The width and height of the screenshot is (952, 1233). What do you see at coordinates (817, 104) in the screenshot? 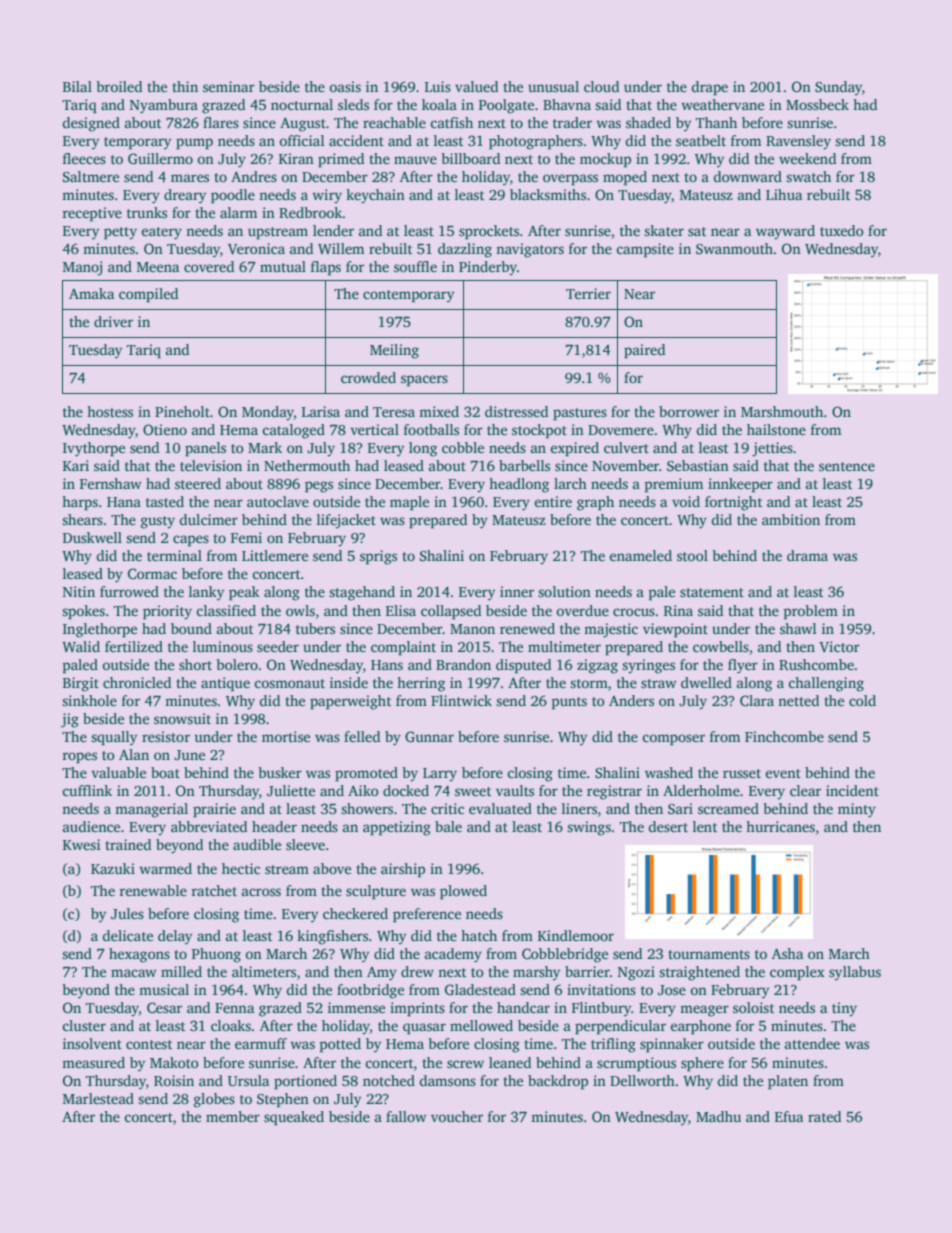
I see `Mossbeck` at bounding box center [817, 104].
